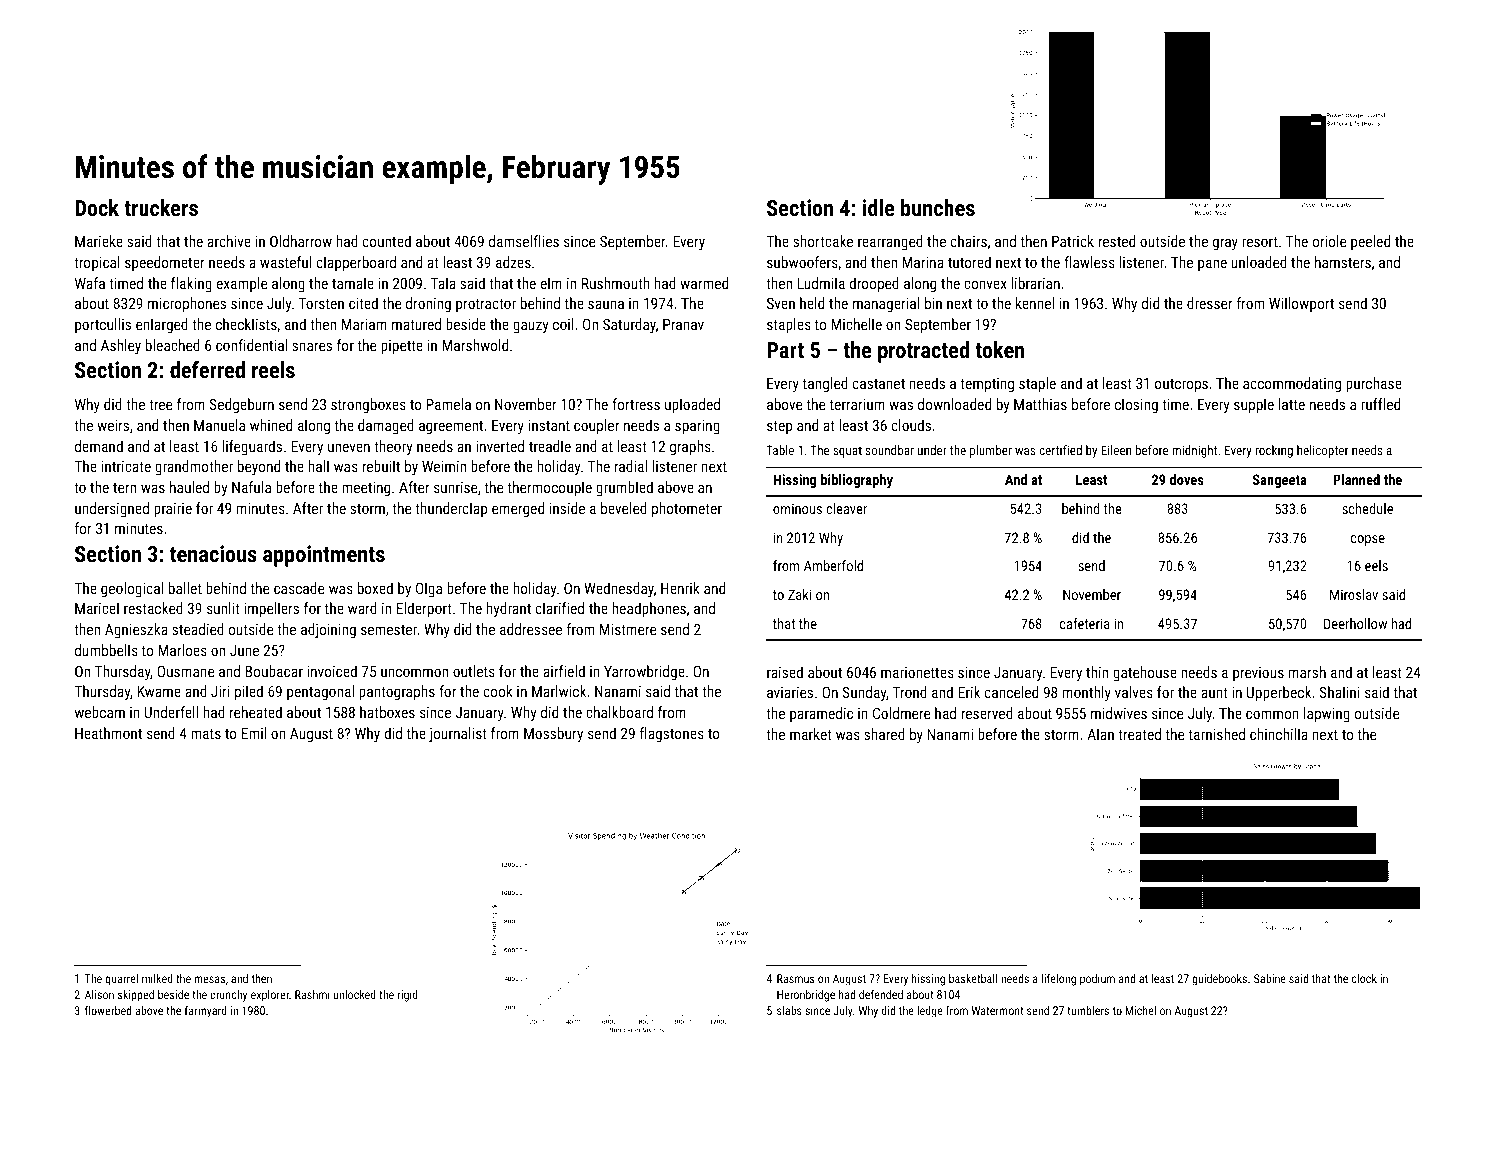 The image size is (1496, 1156). I want to click on intricate, so click(126, 466).
